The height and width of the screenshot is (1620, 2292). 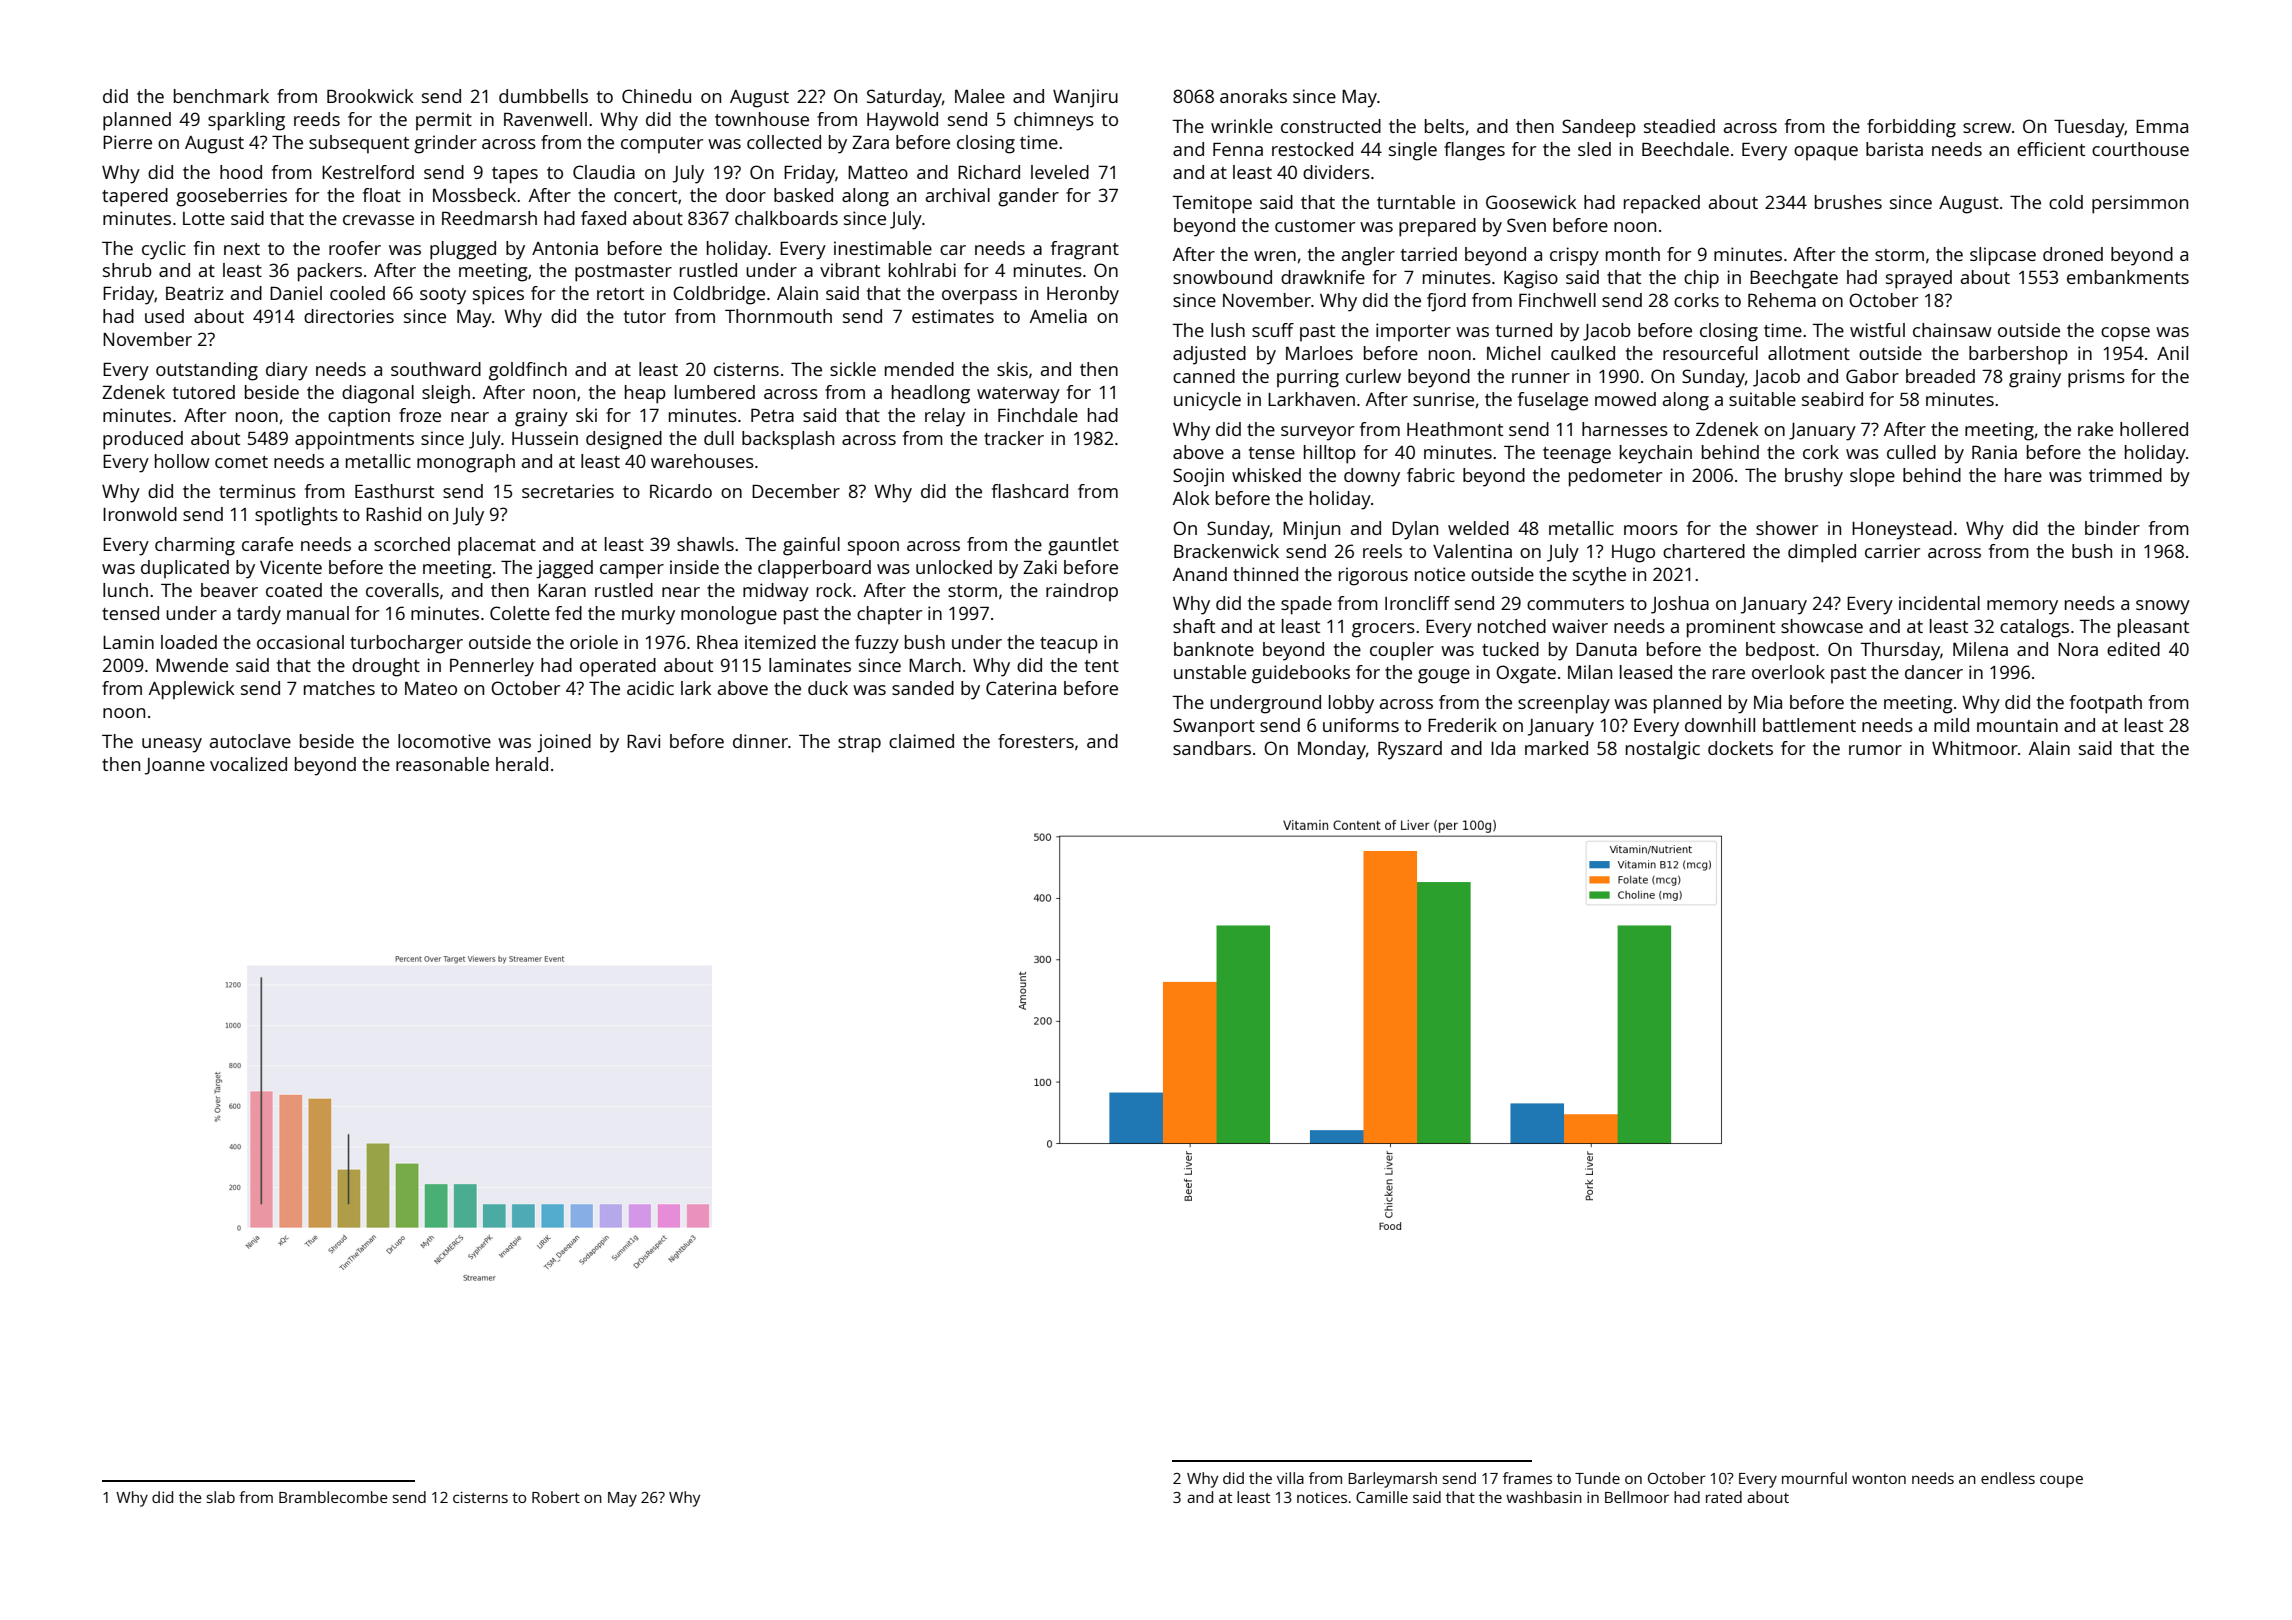 I want to click on foresters, so click(x=1036, y=741).
